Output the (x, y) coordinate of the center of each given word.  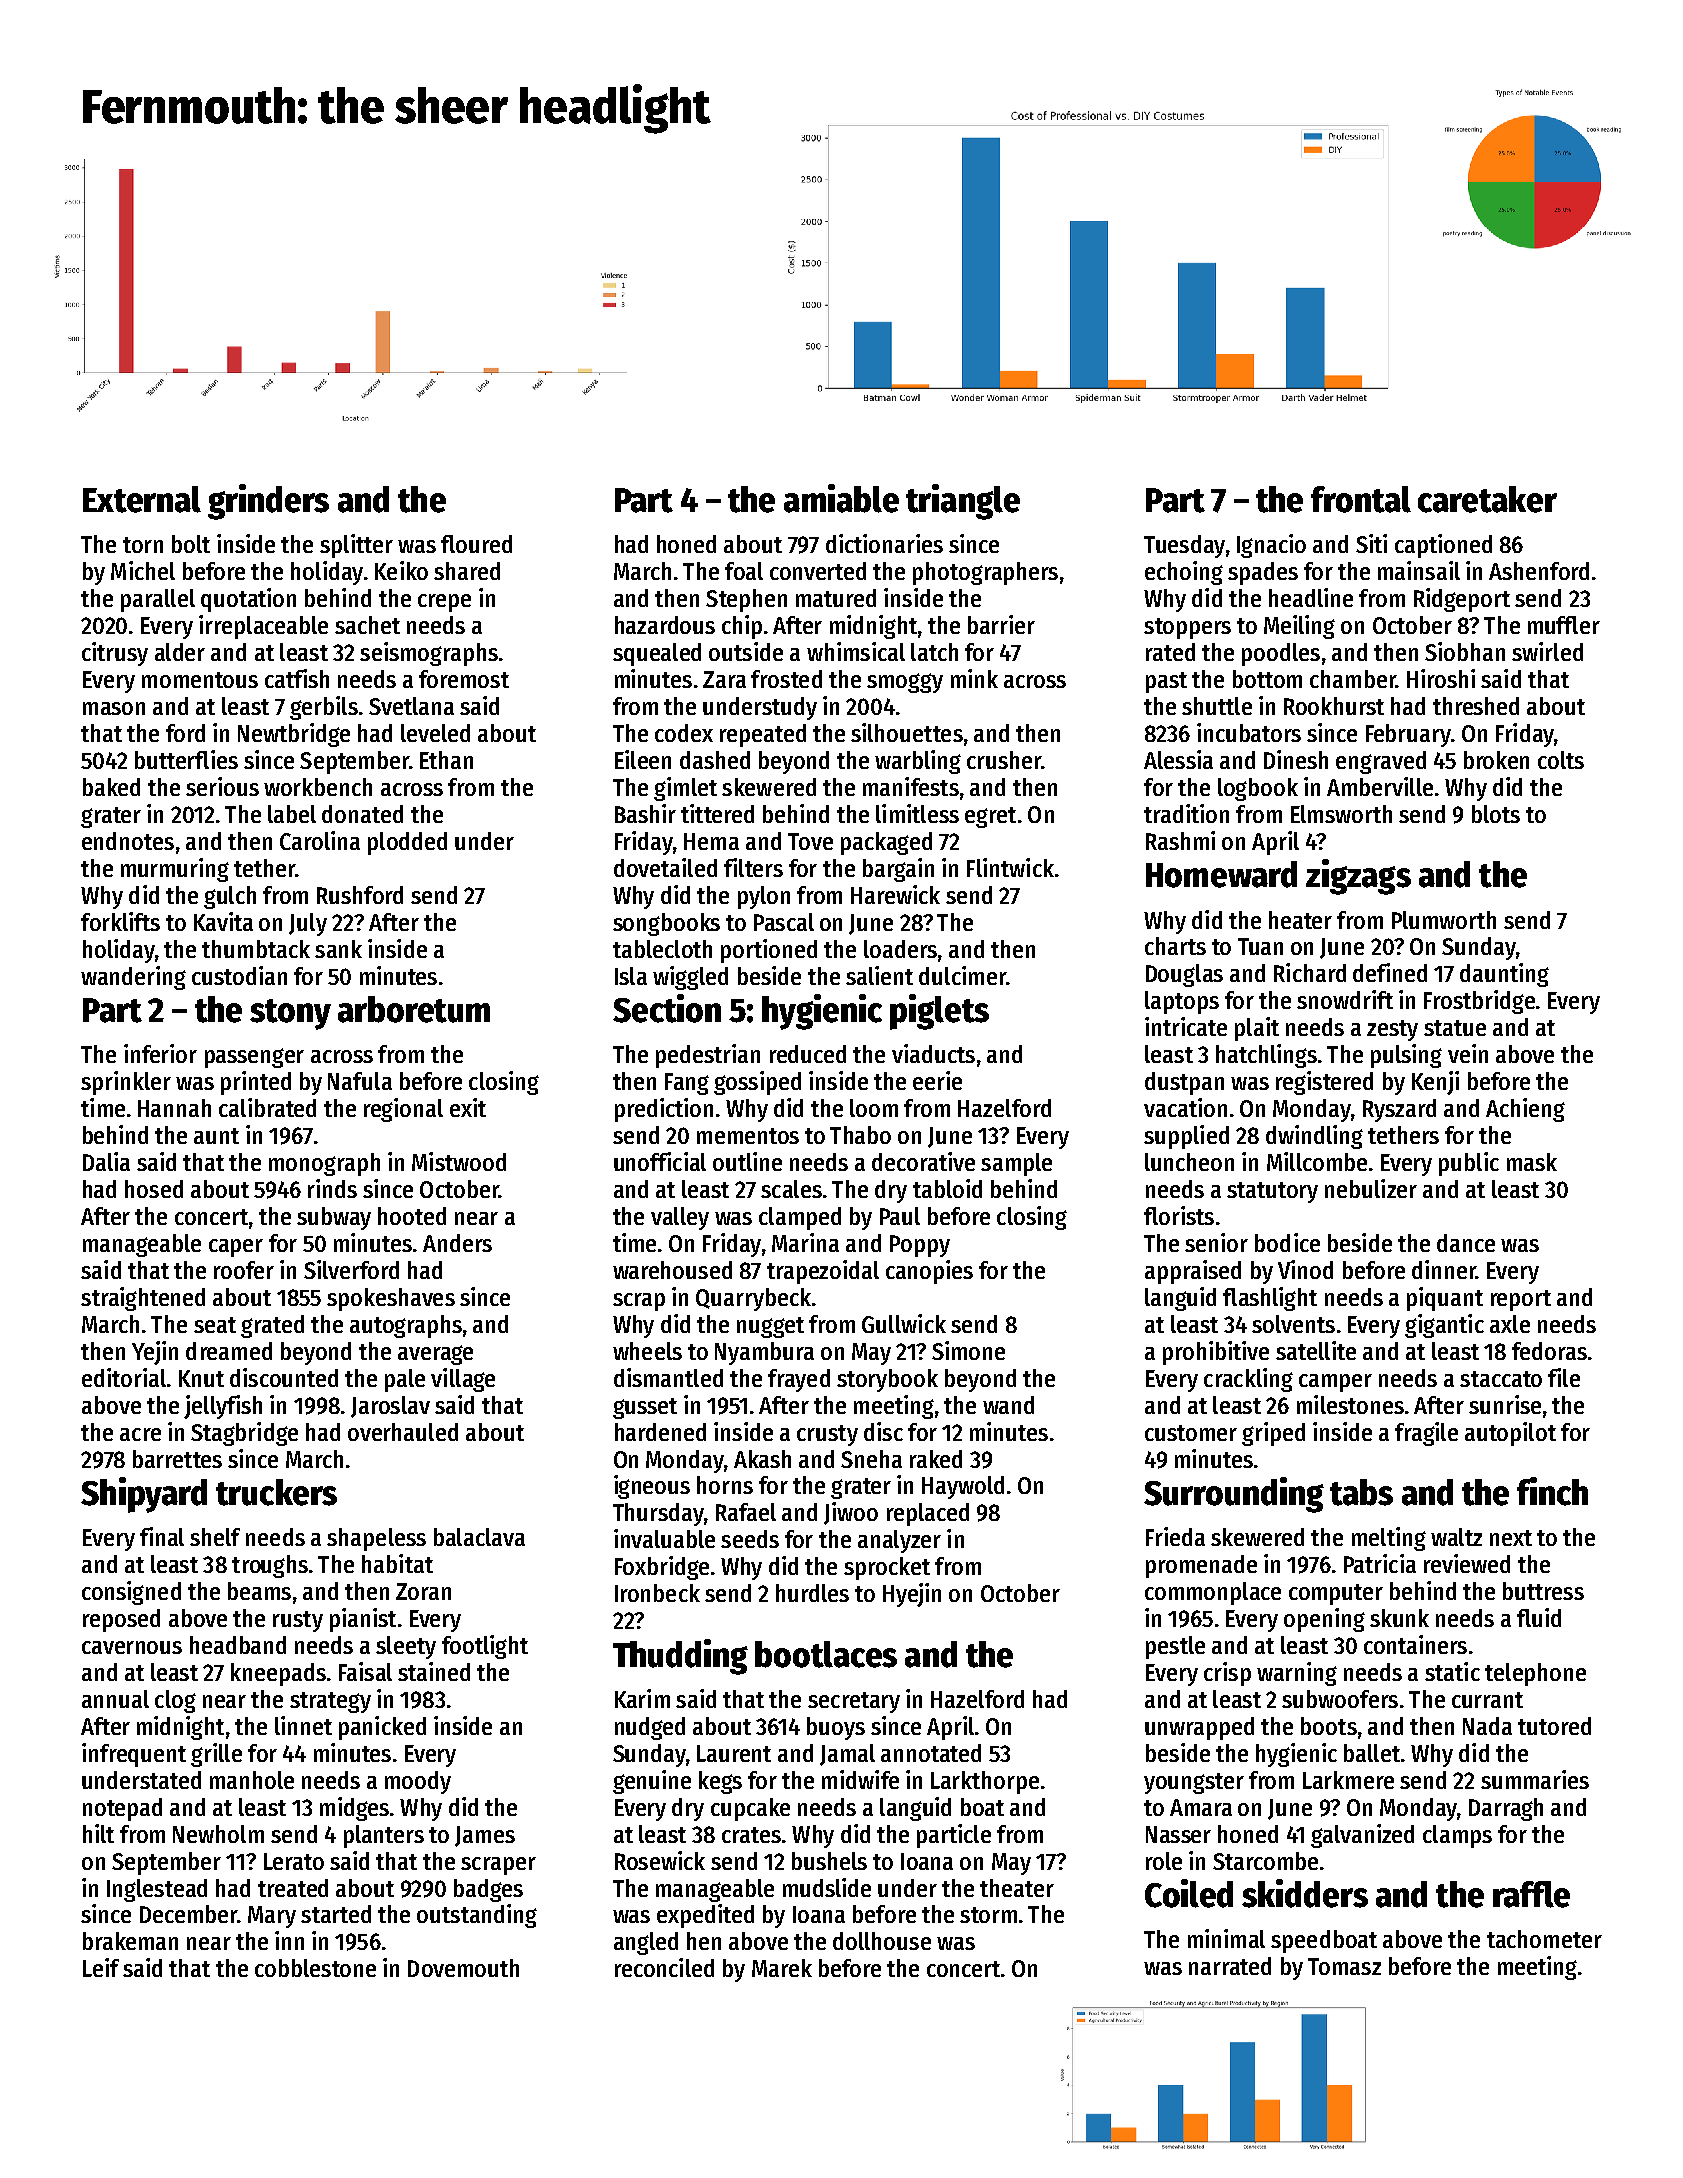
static (1452, 1671)
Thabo (860, 1135)
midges (354, 1809)
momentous (200, 680)
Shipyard (144, 1495)
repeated (763, 735)
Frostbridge (1479, 1002)
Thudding (680, 1657)
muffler (1564, 625)
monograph (324, 1164)
